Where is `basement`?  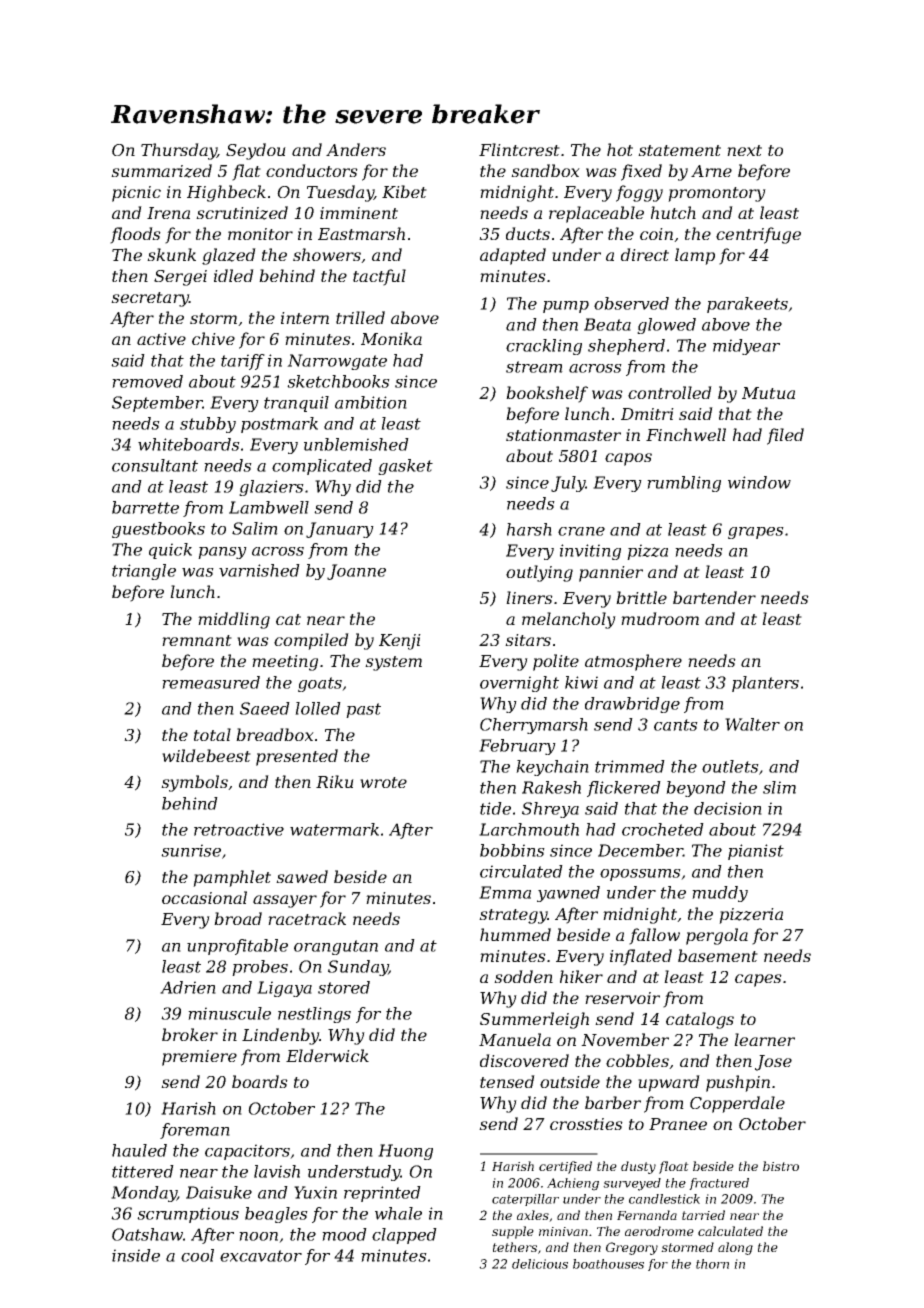
basement is located at coordinates (718, 955).
